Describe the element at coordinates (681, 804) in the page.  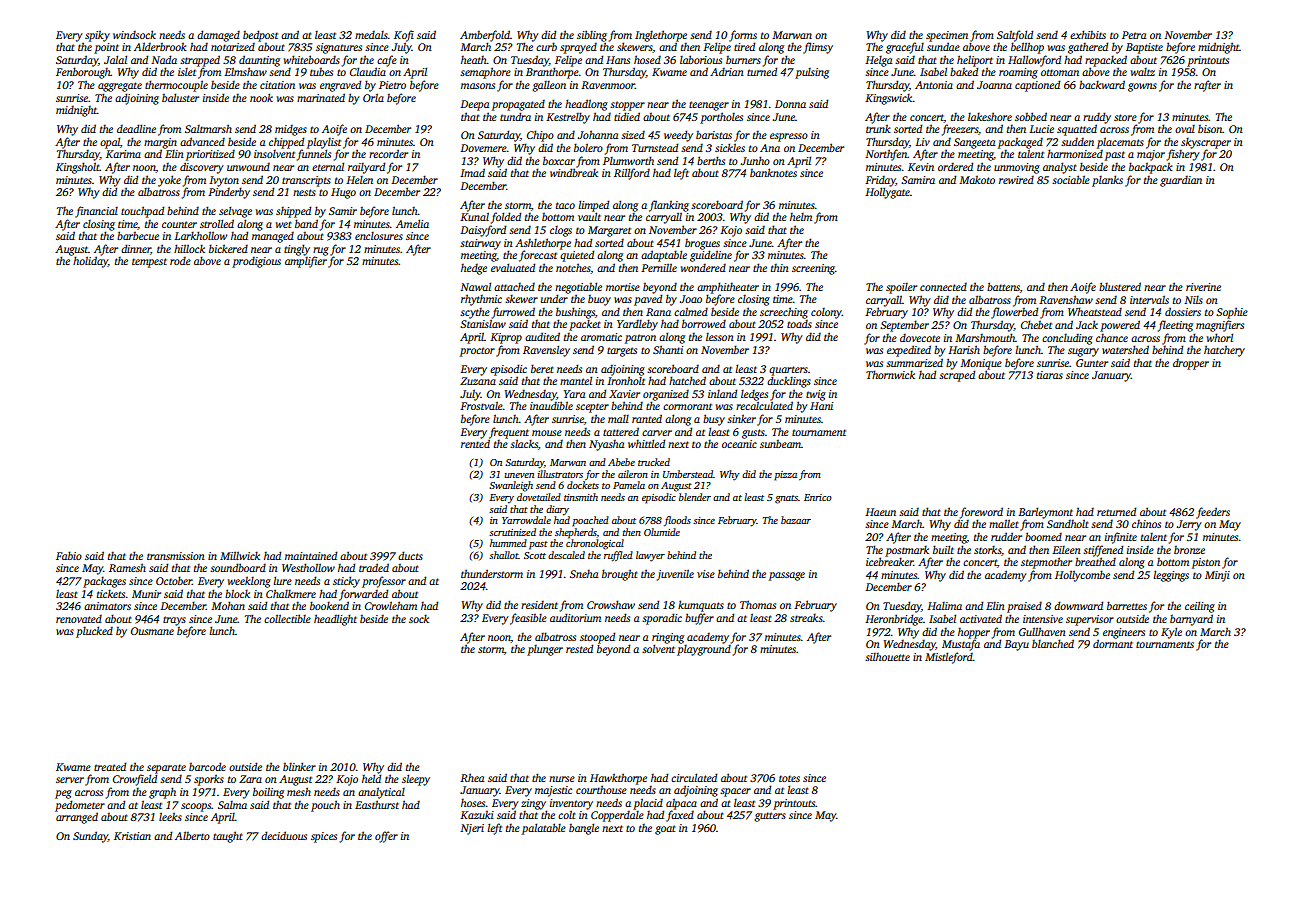
I see `alpaca` at that location.
